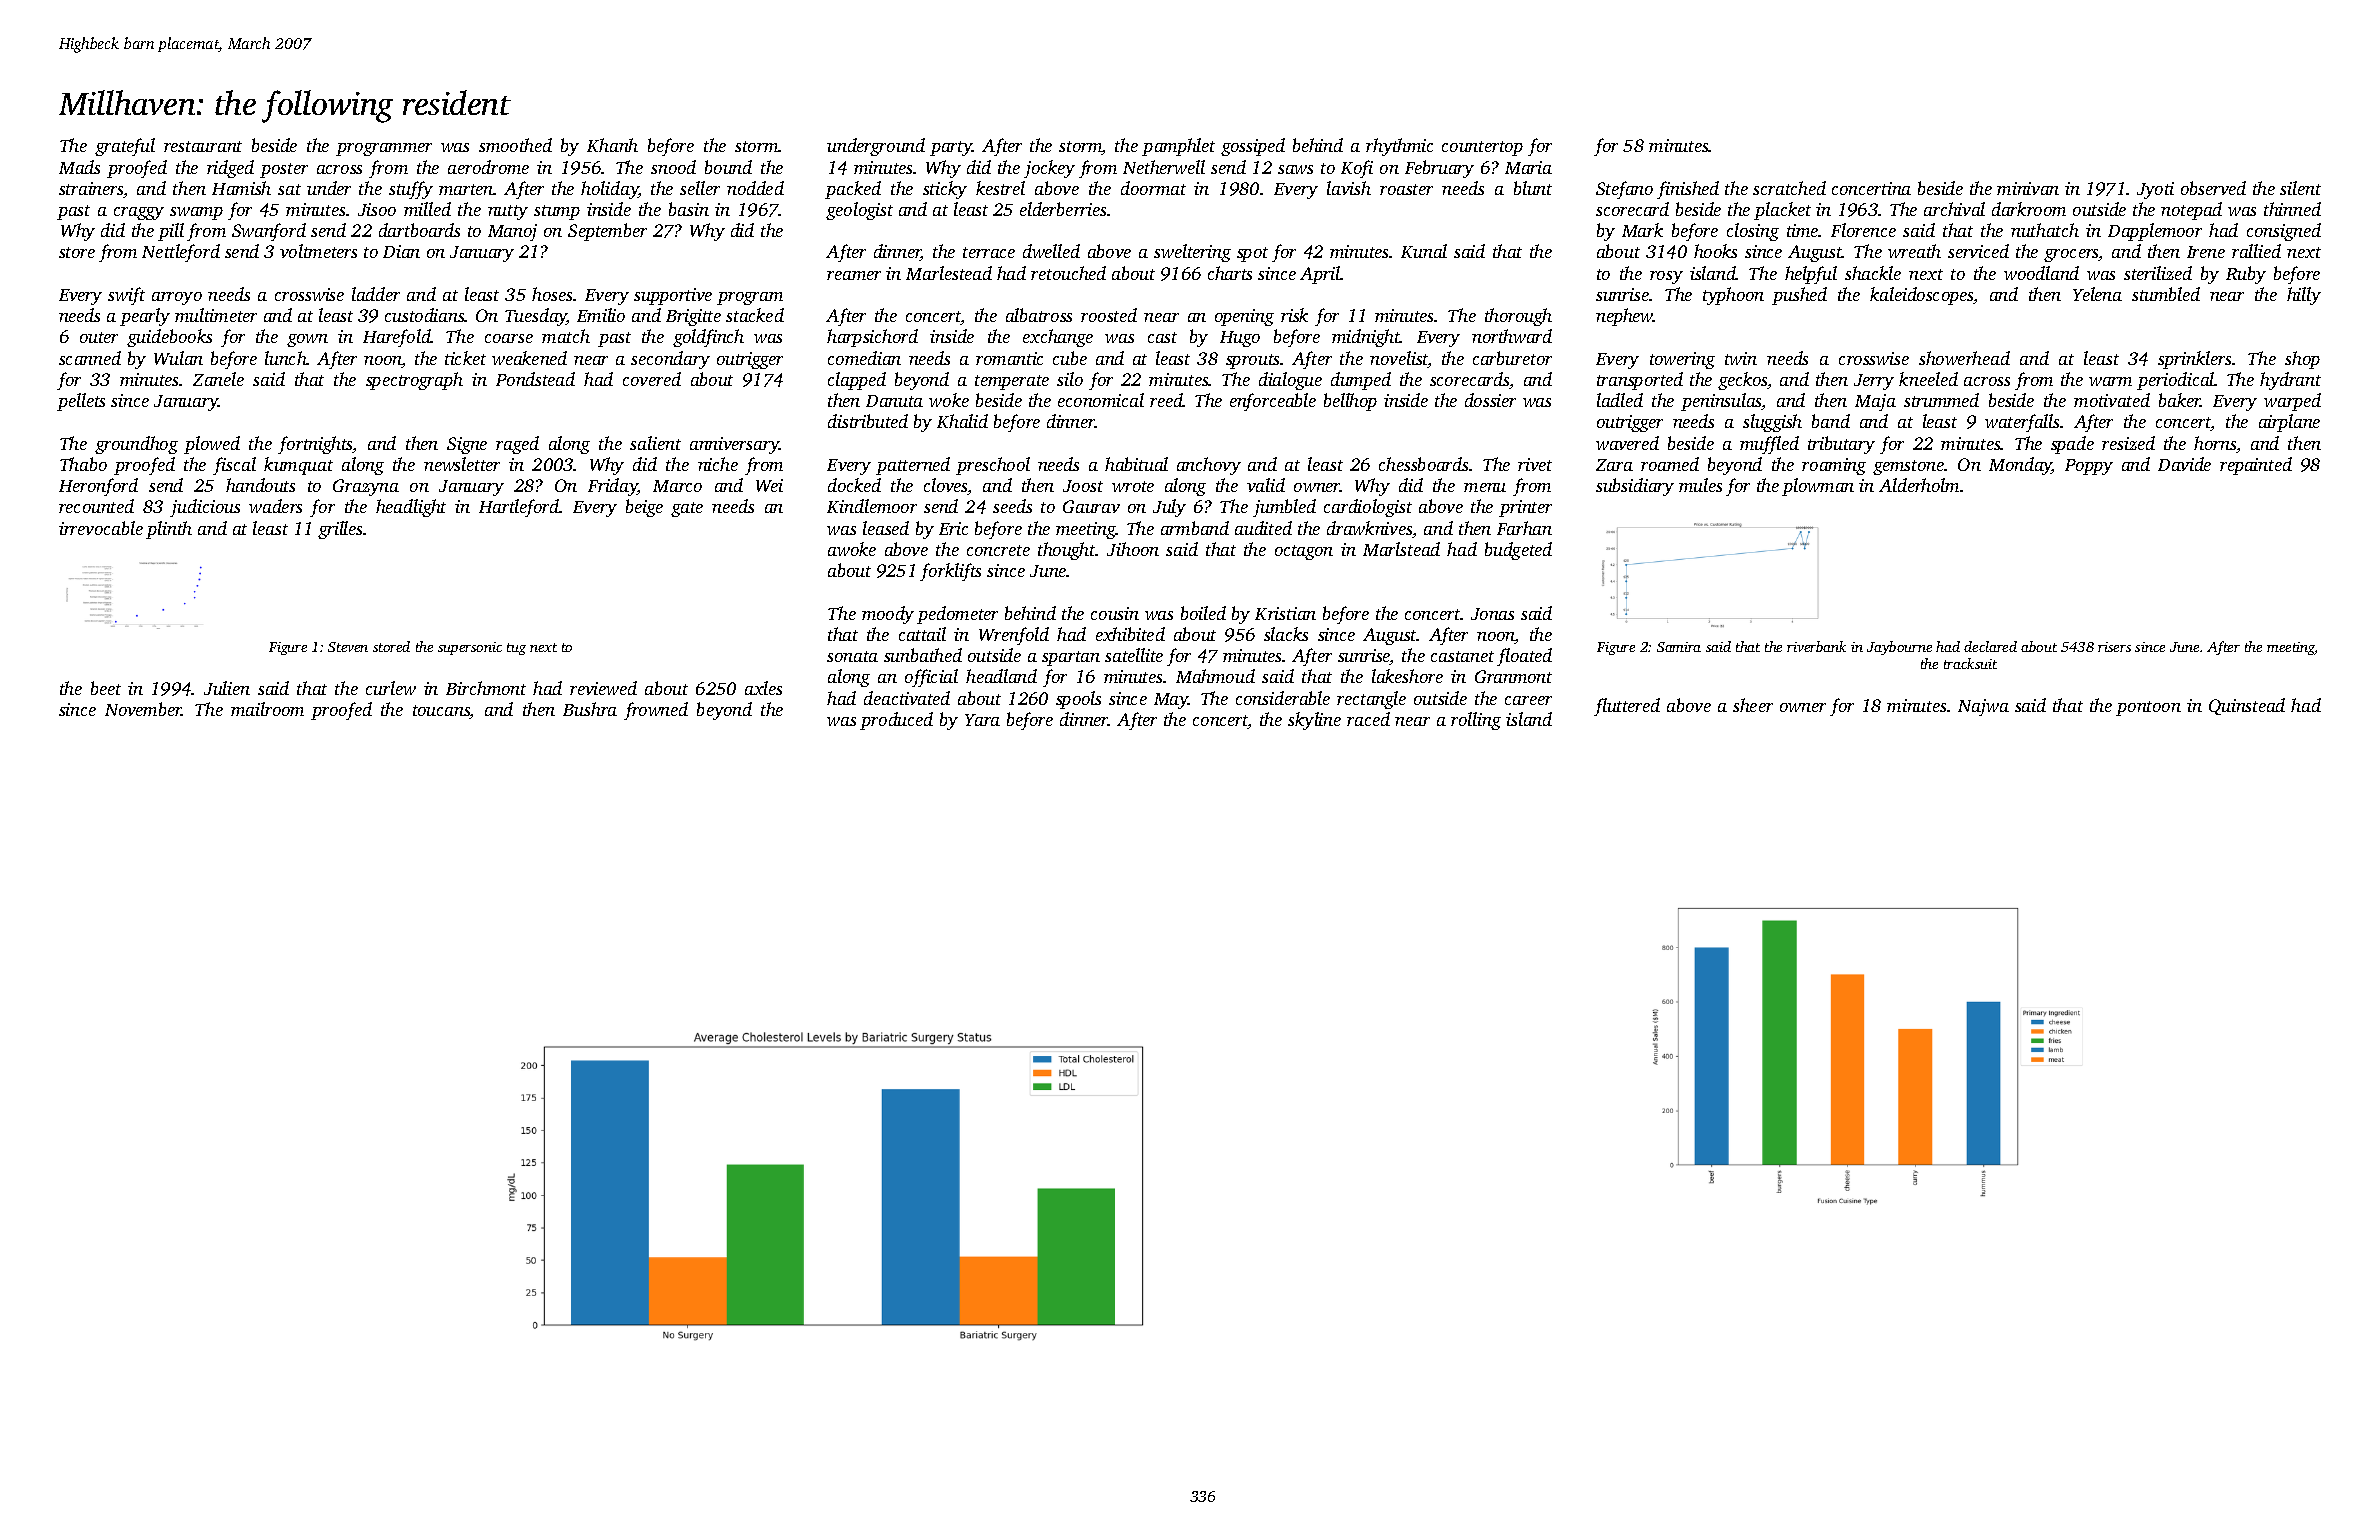  What do you see at coordinates (2072, 445) in the image?
I see `spade` at bounding box center [2072, 445].
